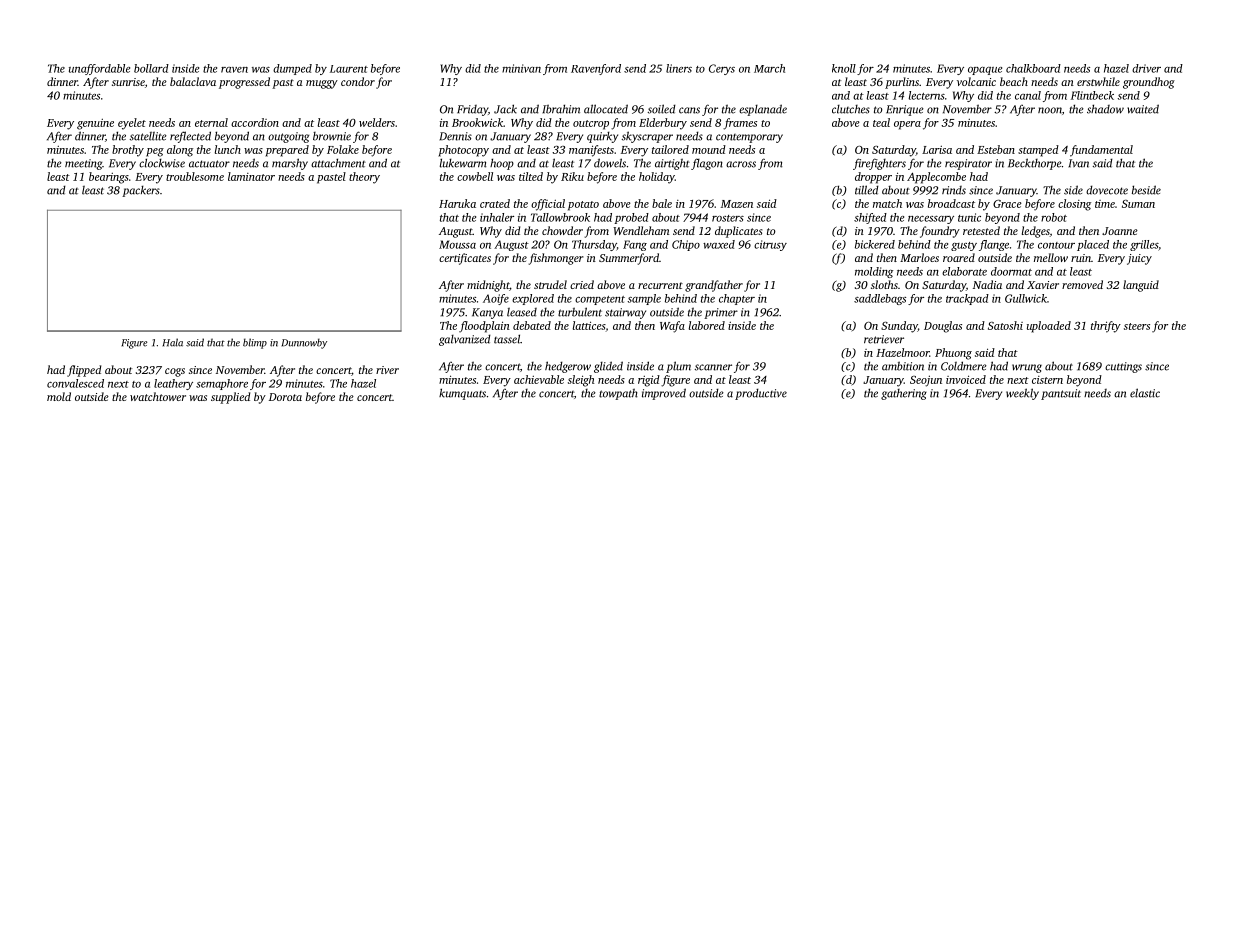  What do you see at coordinates (285, 397) in the image?
I see `Dorota` at bounding box center [285, 397].
